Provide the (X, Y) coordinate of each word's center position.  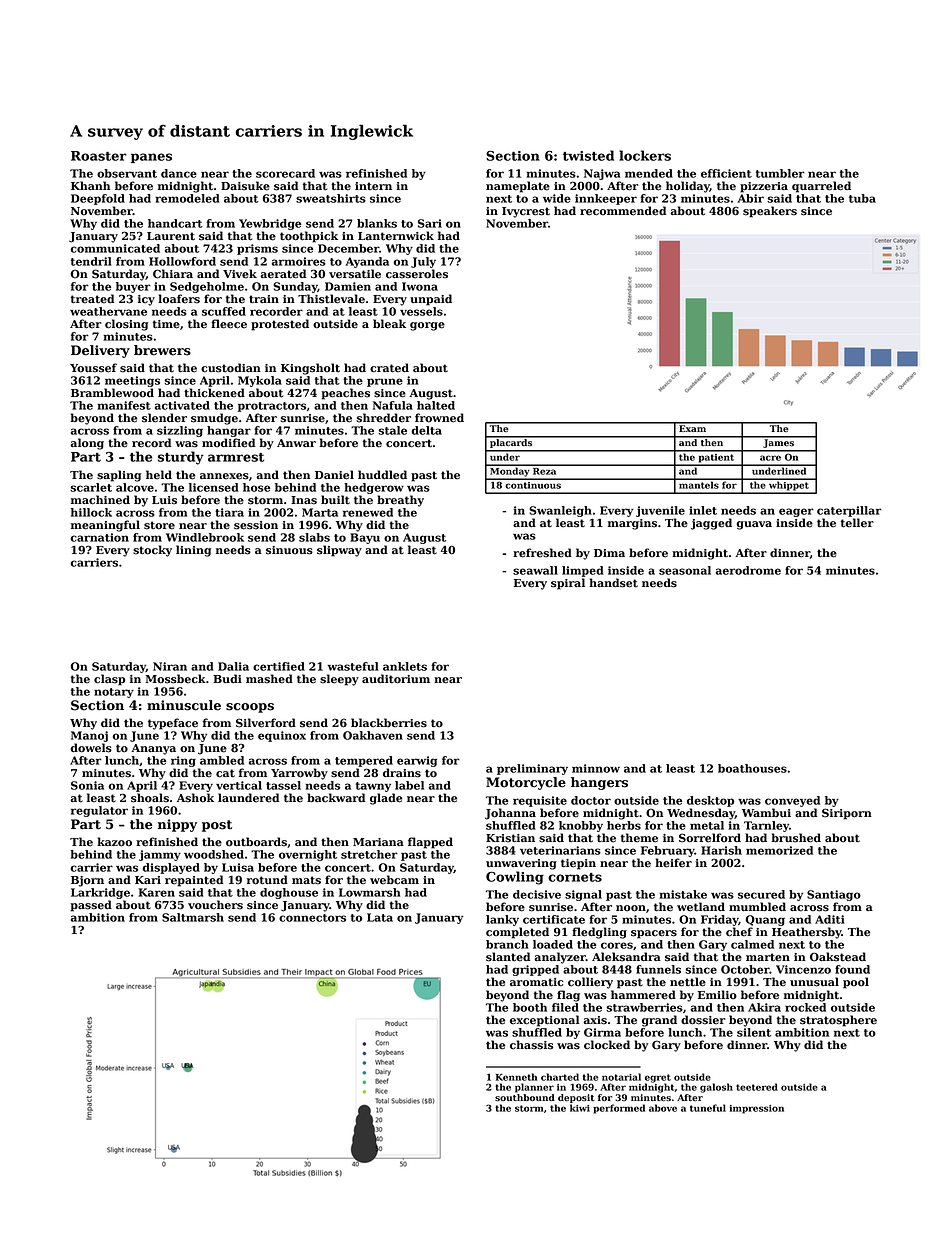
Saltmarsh (193, 917)
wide (557, 198)
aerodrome (748, 570)
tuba (862, 198)
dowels (91, 748)
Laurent (171, 236)
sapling (119, 476)
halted (436, 405)
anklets (405, 666)
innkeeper (606, 199)
